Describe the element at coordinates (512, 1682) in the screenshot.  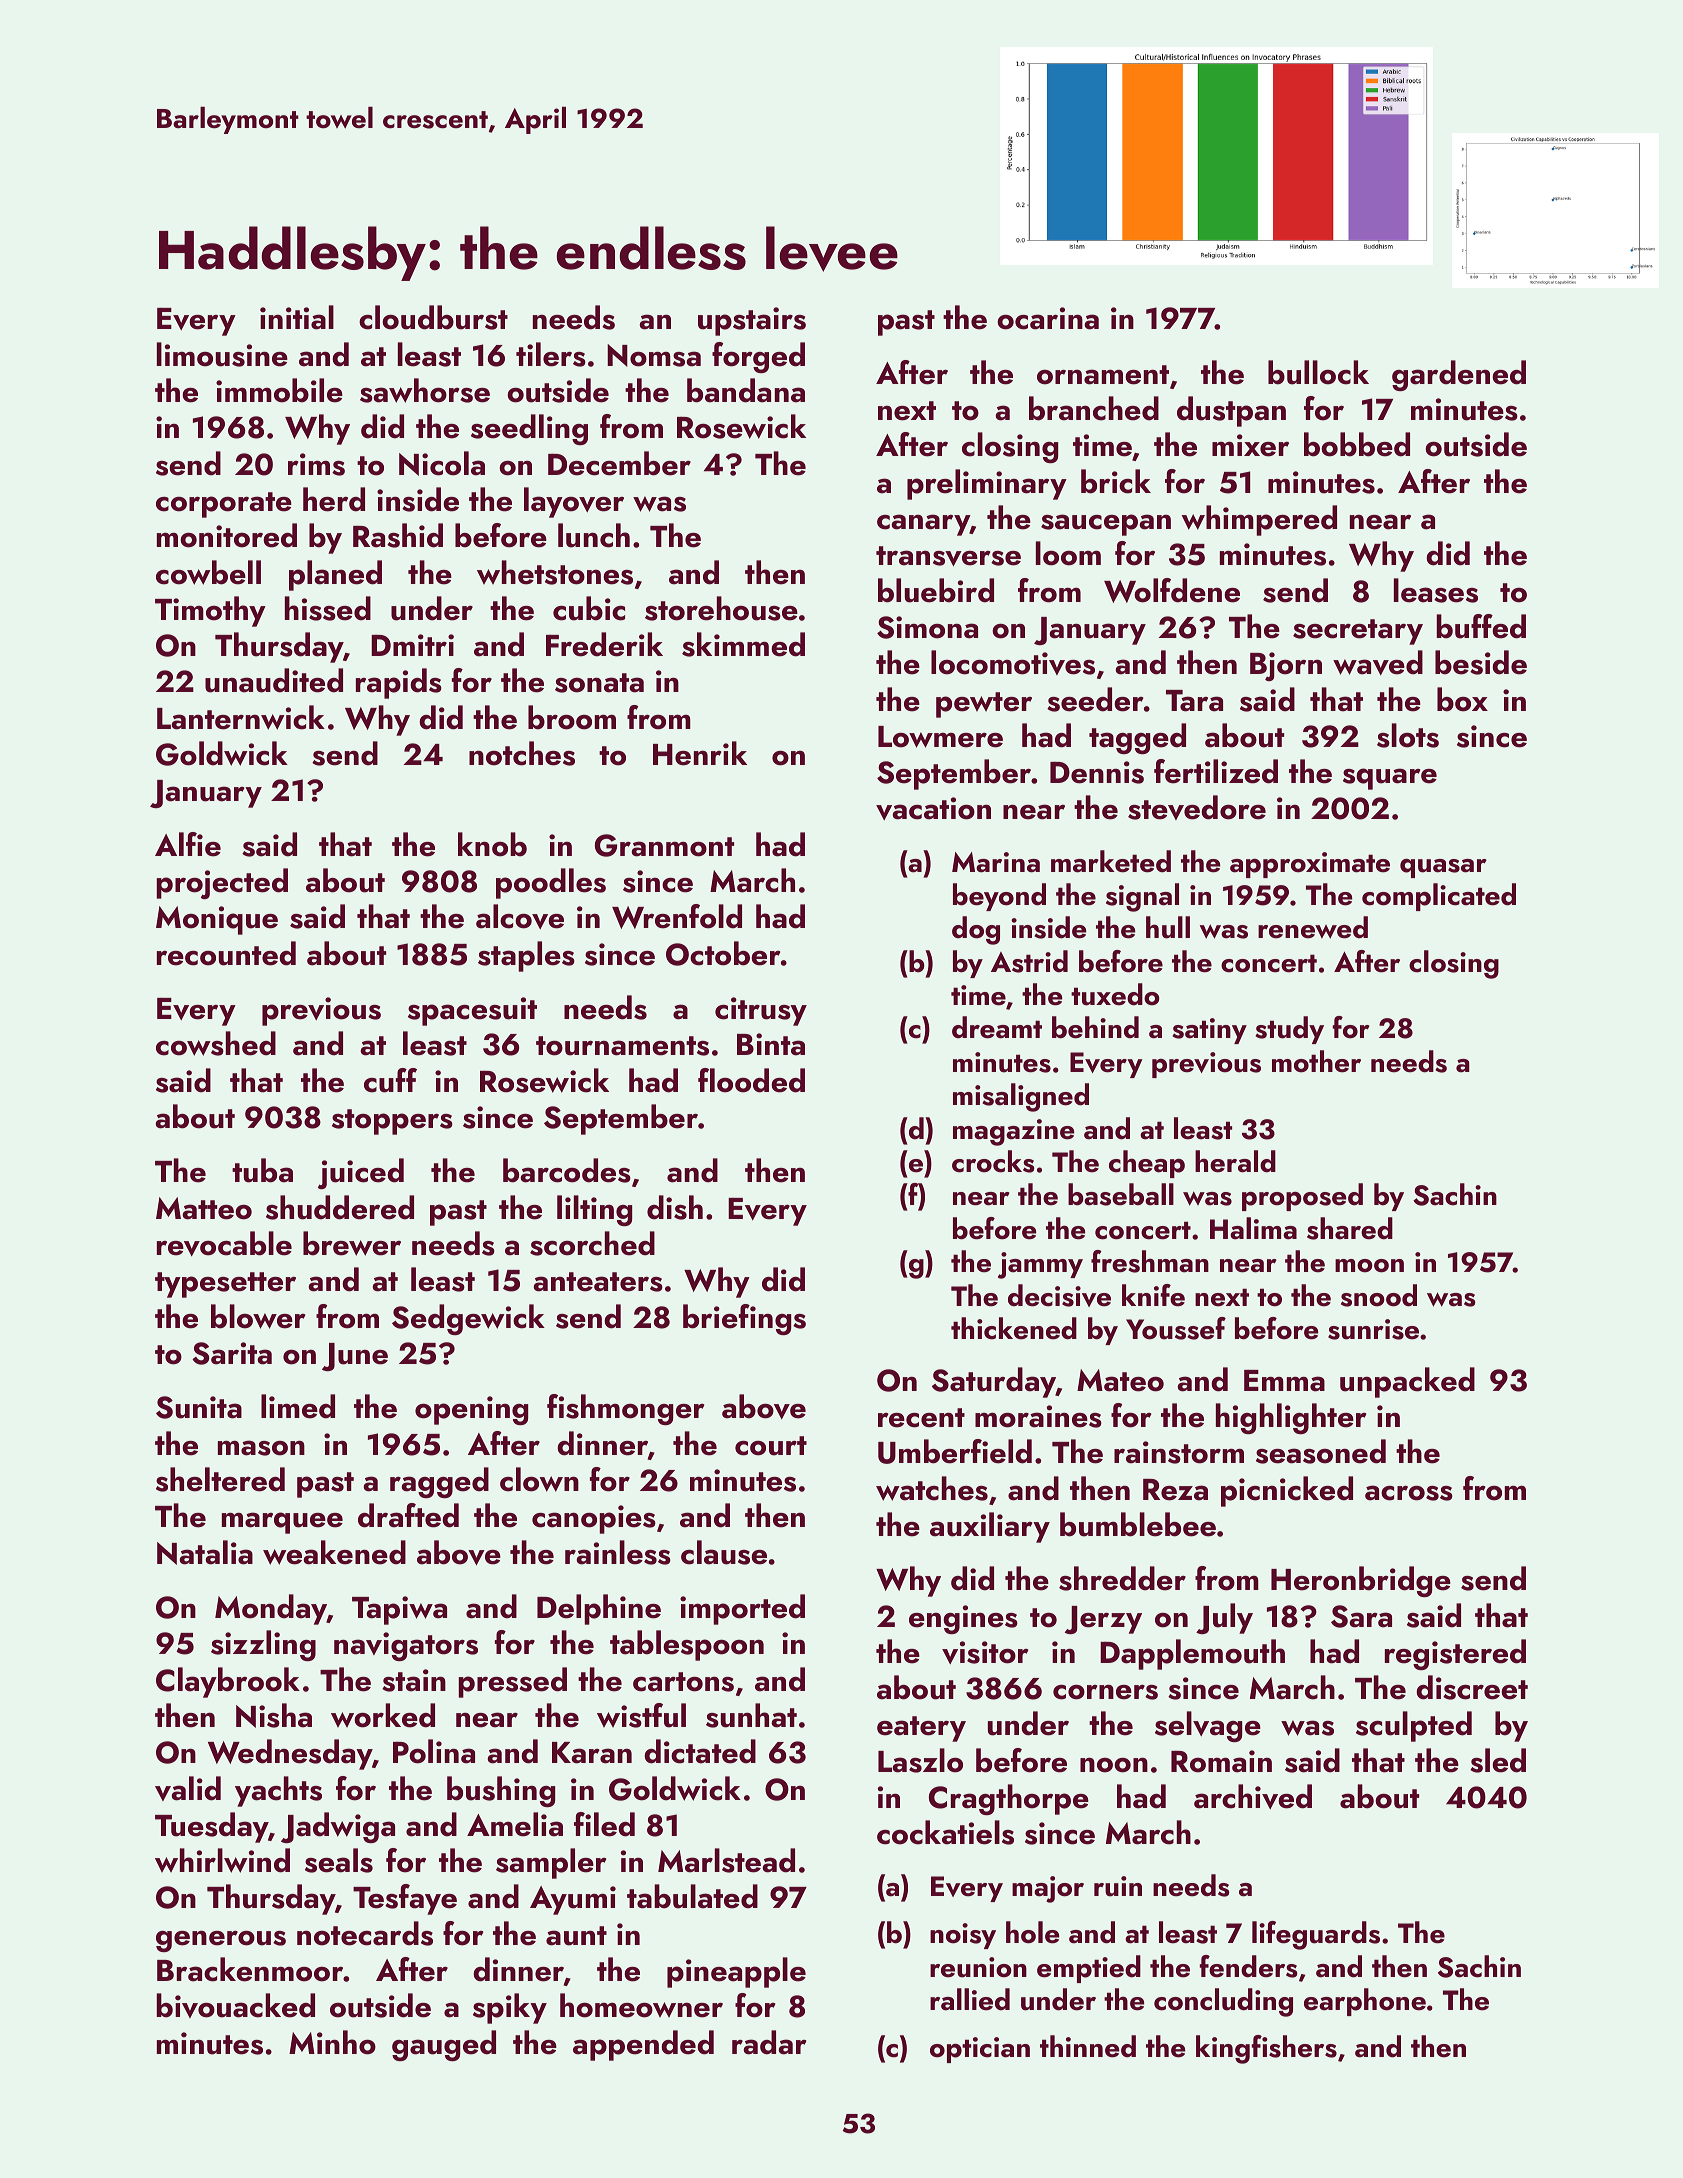
I see `pressed` at that location.
